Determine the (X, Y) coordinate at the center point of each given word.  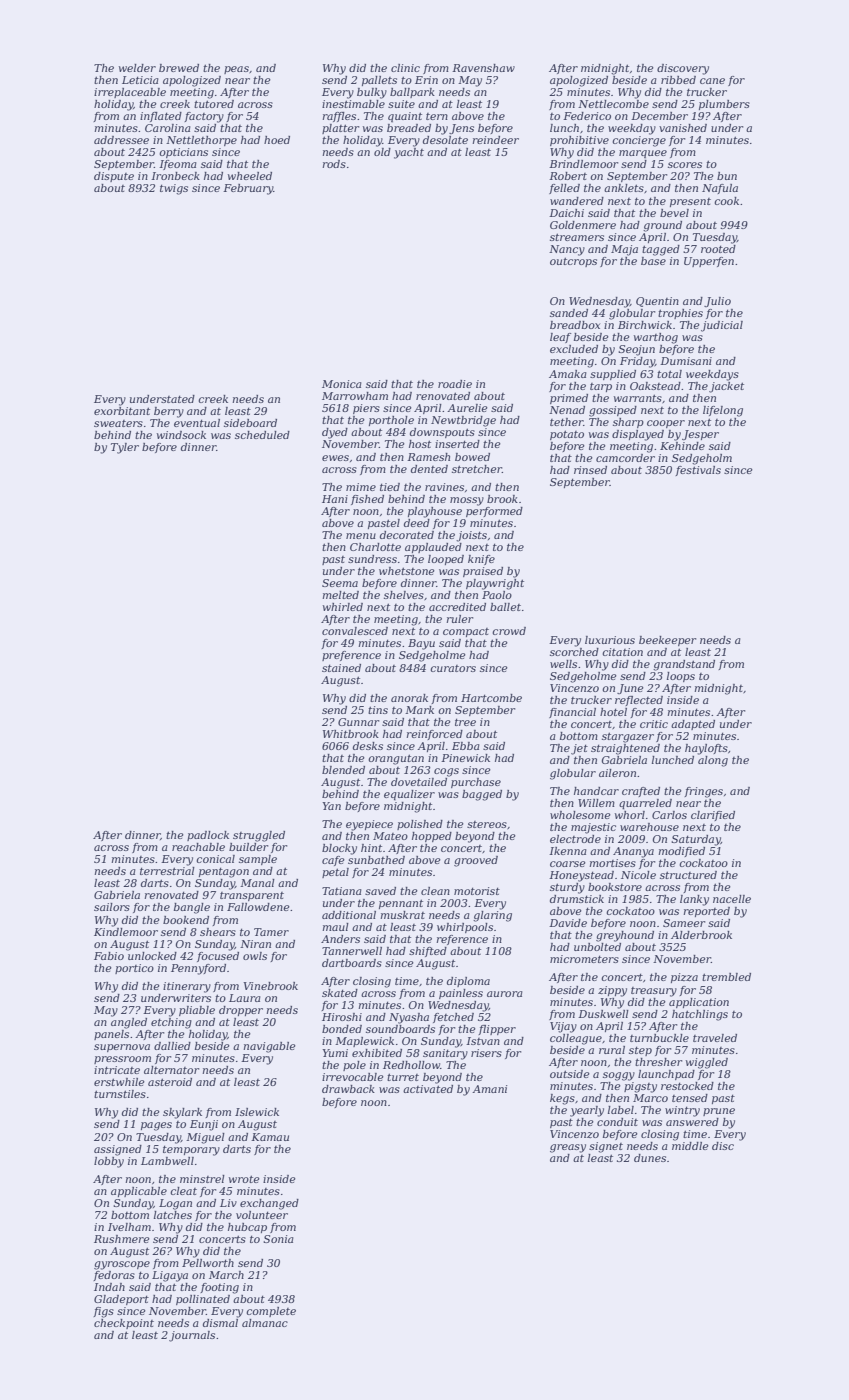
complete (271, 1312)
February (248, 189)
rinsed (590, 470)
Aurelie (467, 408)
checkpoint (124, 1324)
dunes (650, 1158)
